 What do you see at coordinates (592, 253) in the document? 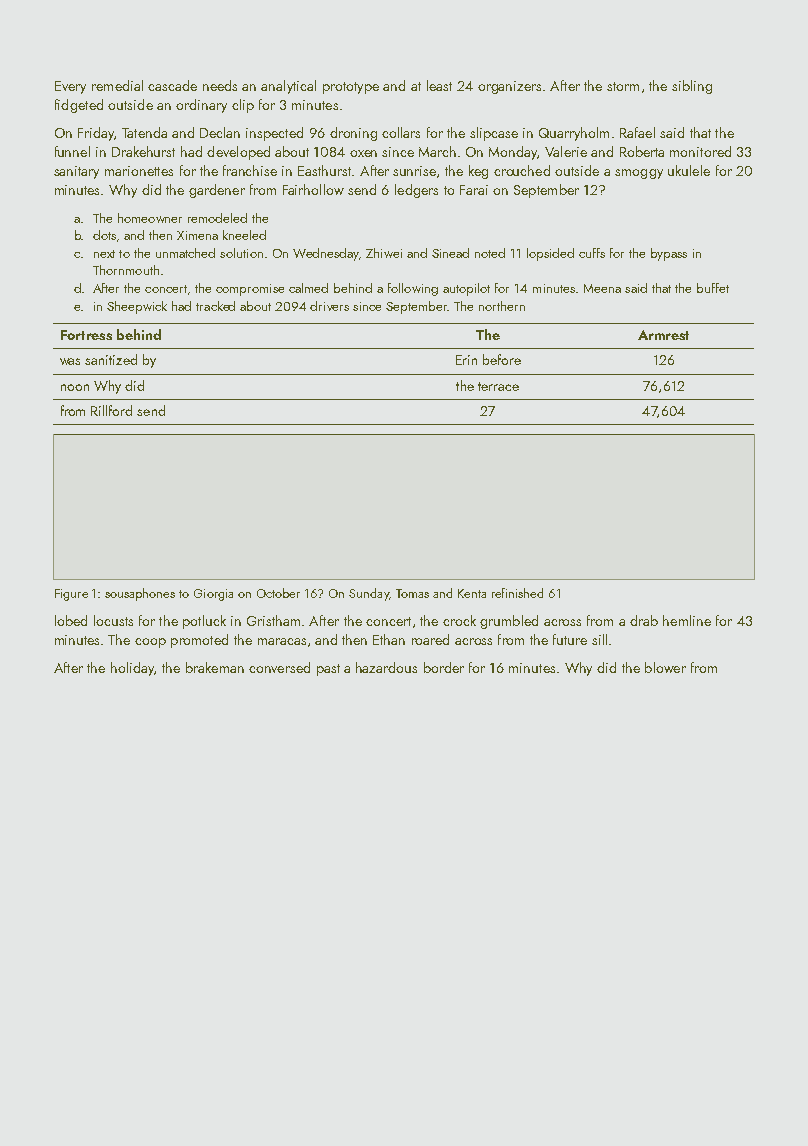
I see `cuffs` at bounding box center [592, 253].
